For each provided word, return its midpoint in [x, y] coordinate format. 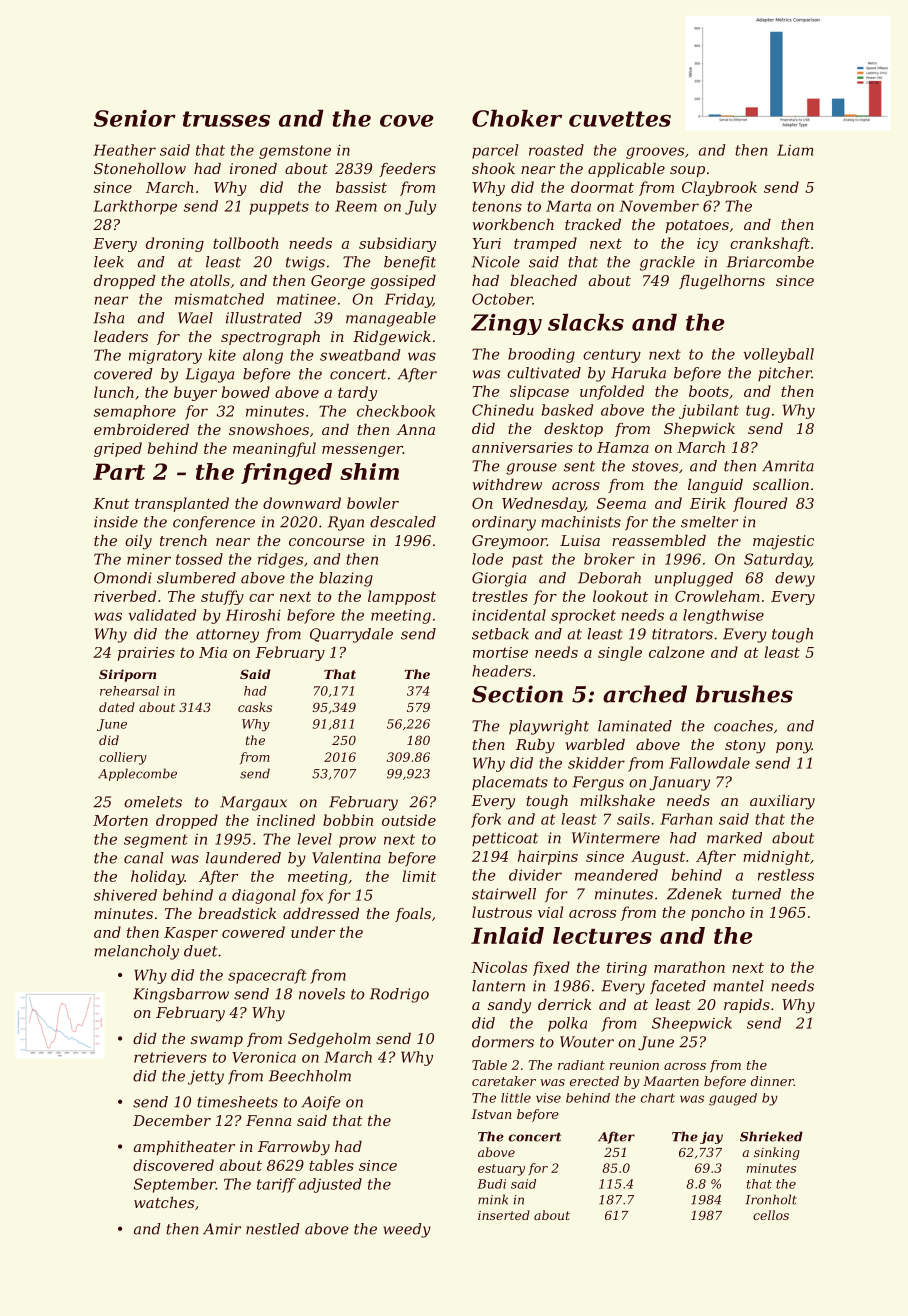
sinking [777, 1153]
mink [493, 1199]
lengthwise [723, 616]
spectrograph [270, 338]
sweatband [360, 355]
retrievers [170, 1057]
